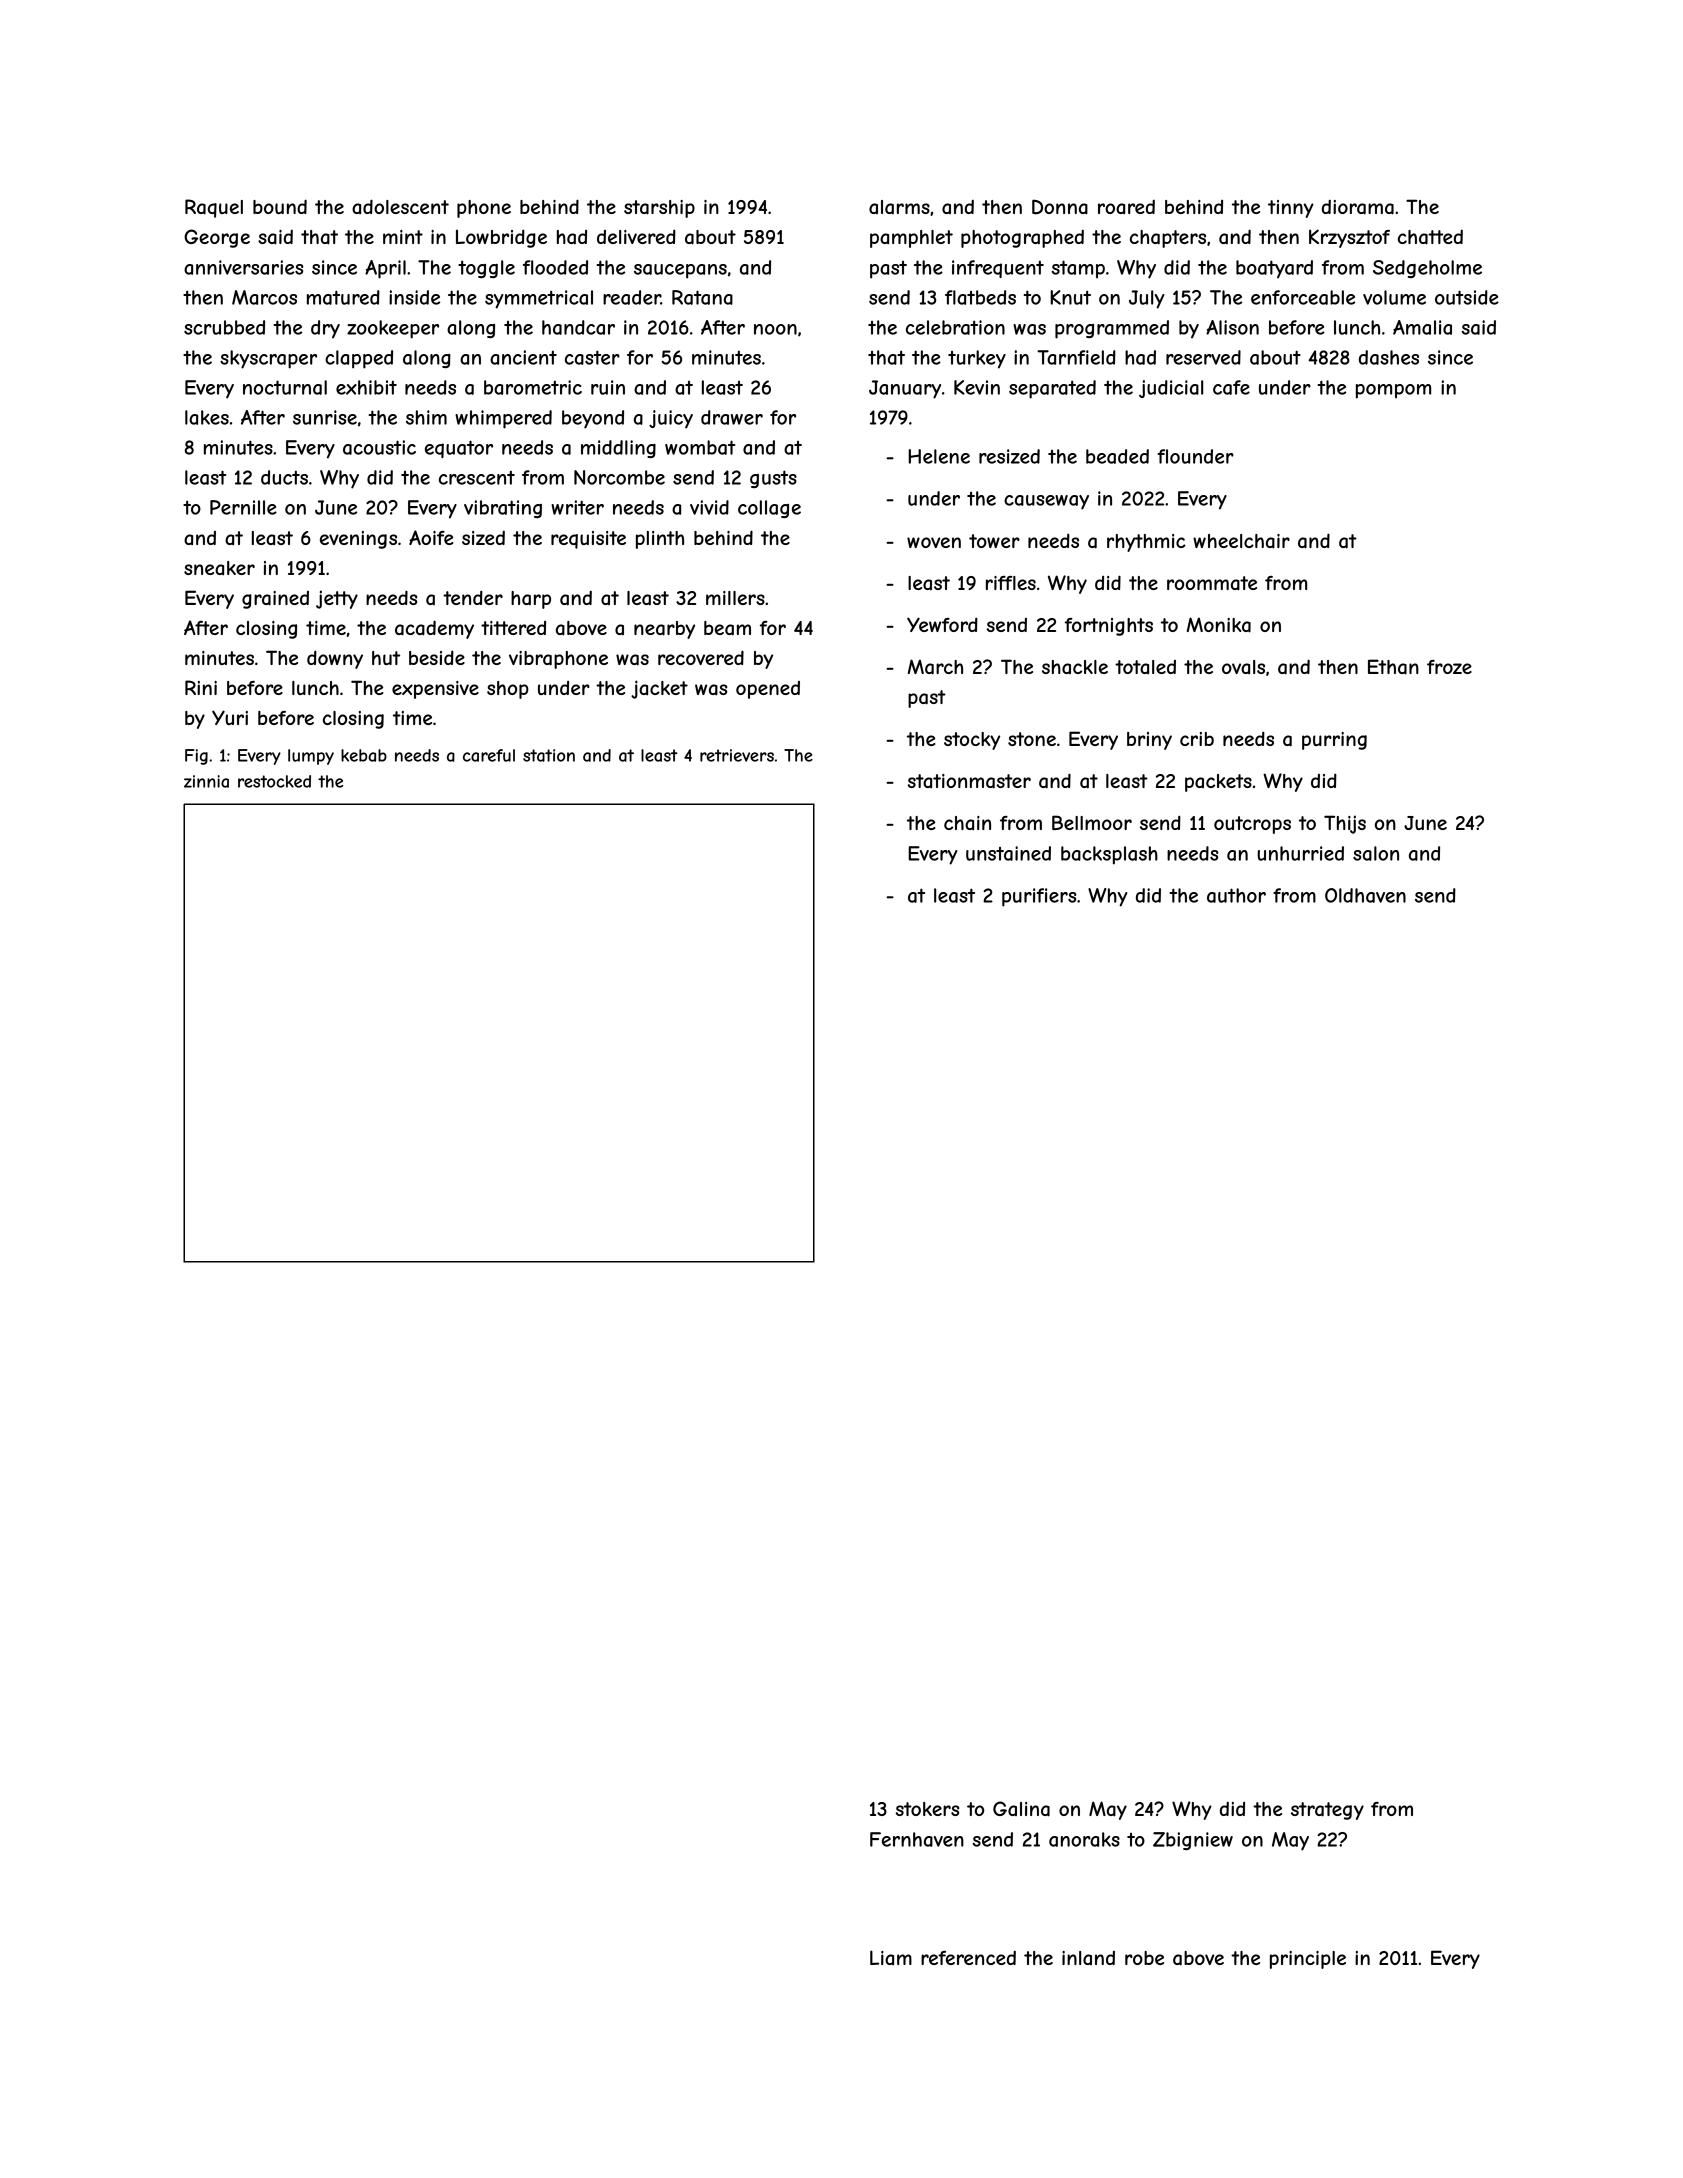 The height and width of the document is (2178, 1683). I want to click on purifiers, so click(1039, 897).
